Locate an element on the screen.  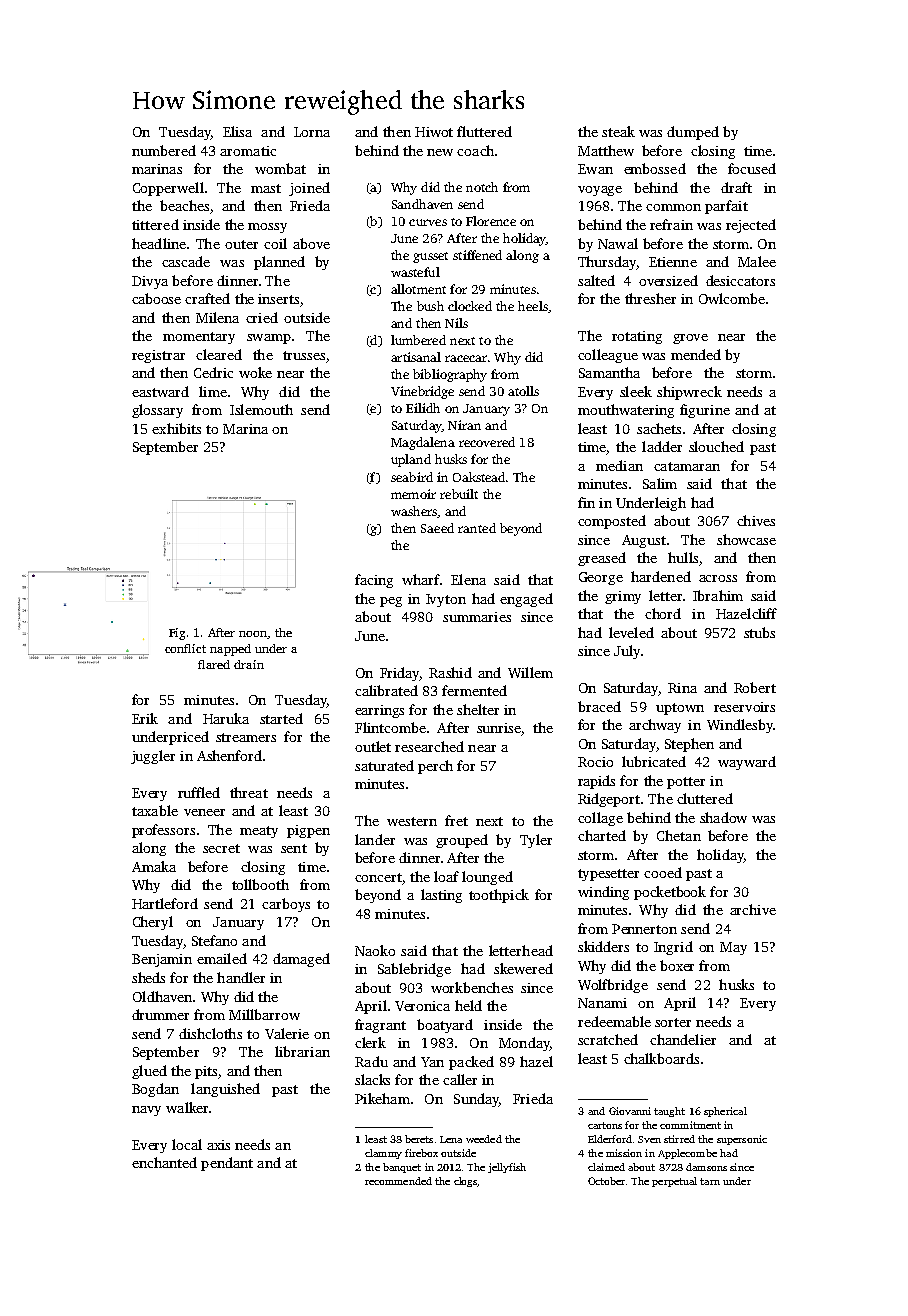
noon is located at coordinates (253, 635).
